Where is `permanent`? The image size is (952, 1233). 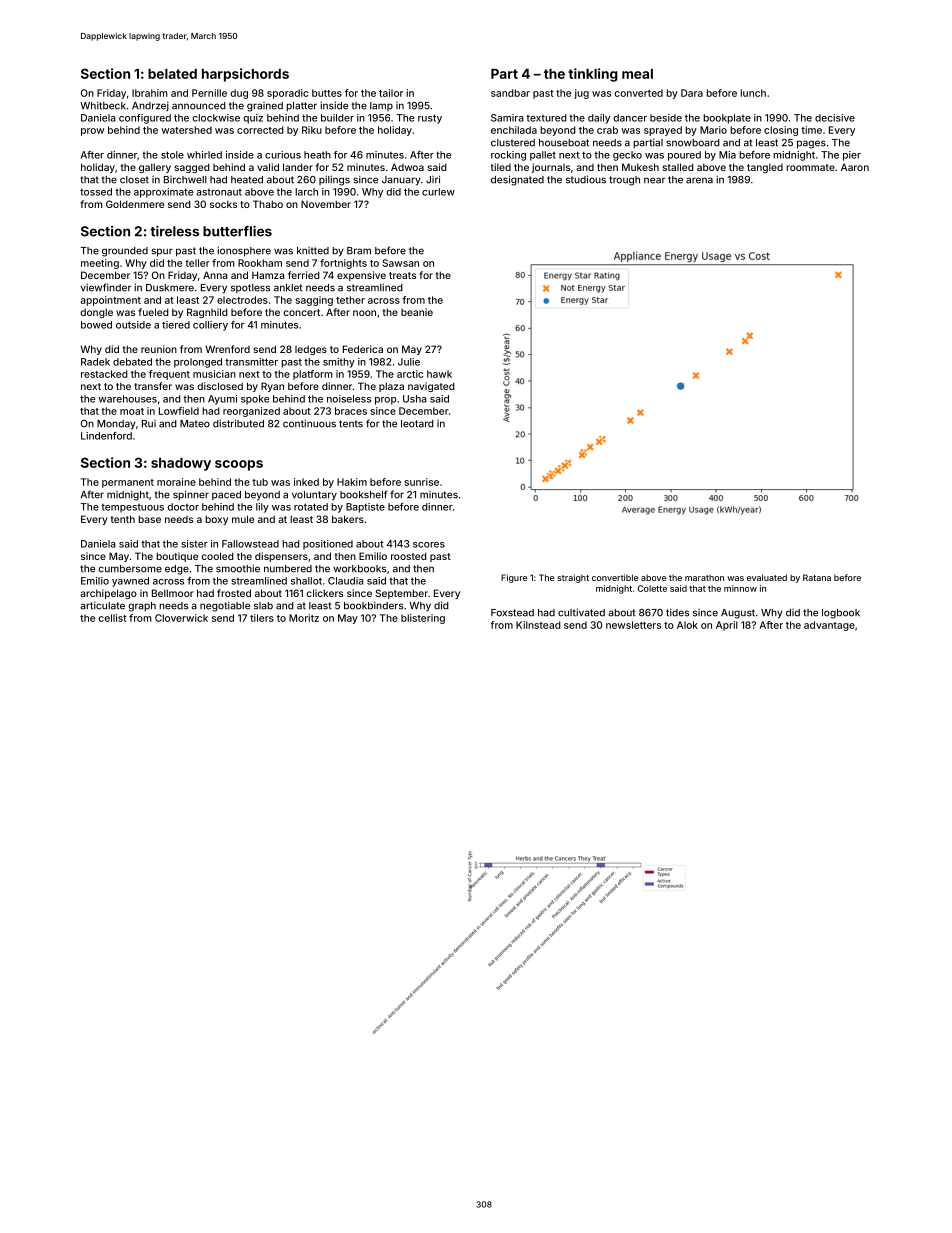
permanent is located at coordinates (128, 483).
